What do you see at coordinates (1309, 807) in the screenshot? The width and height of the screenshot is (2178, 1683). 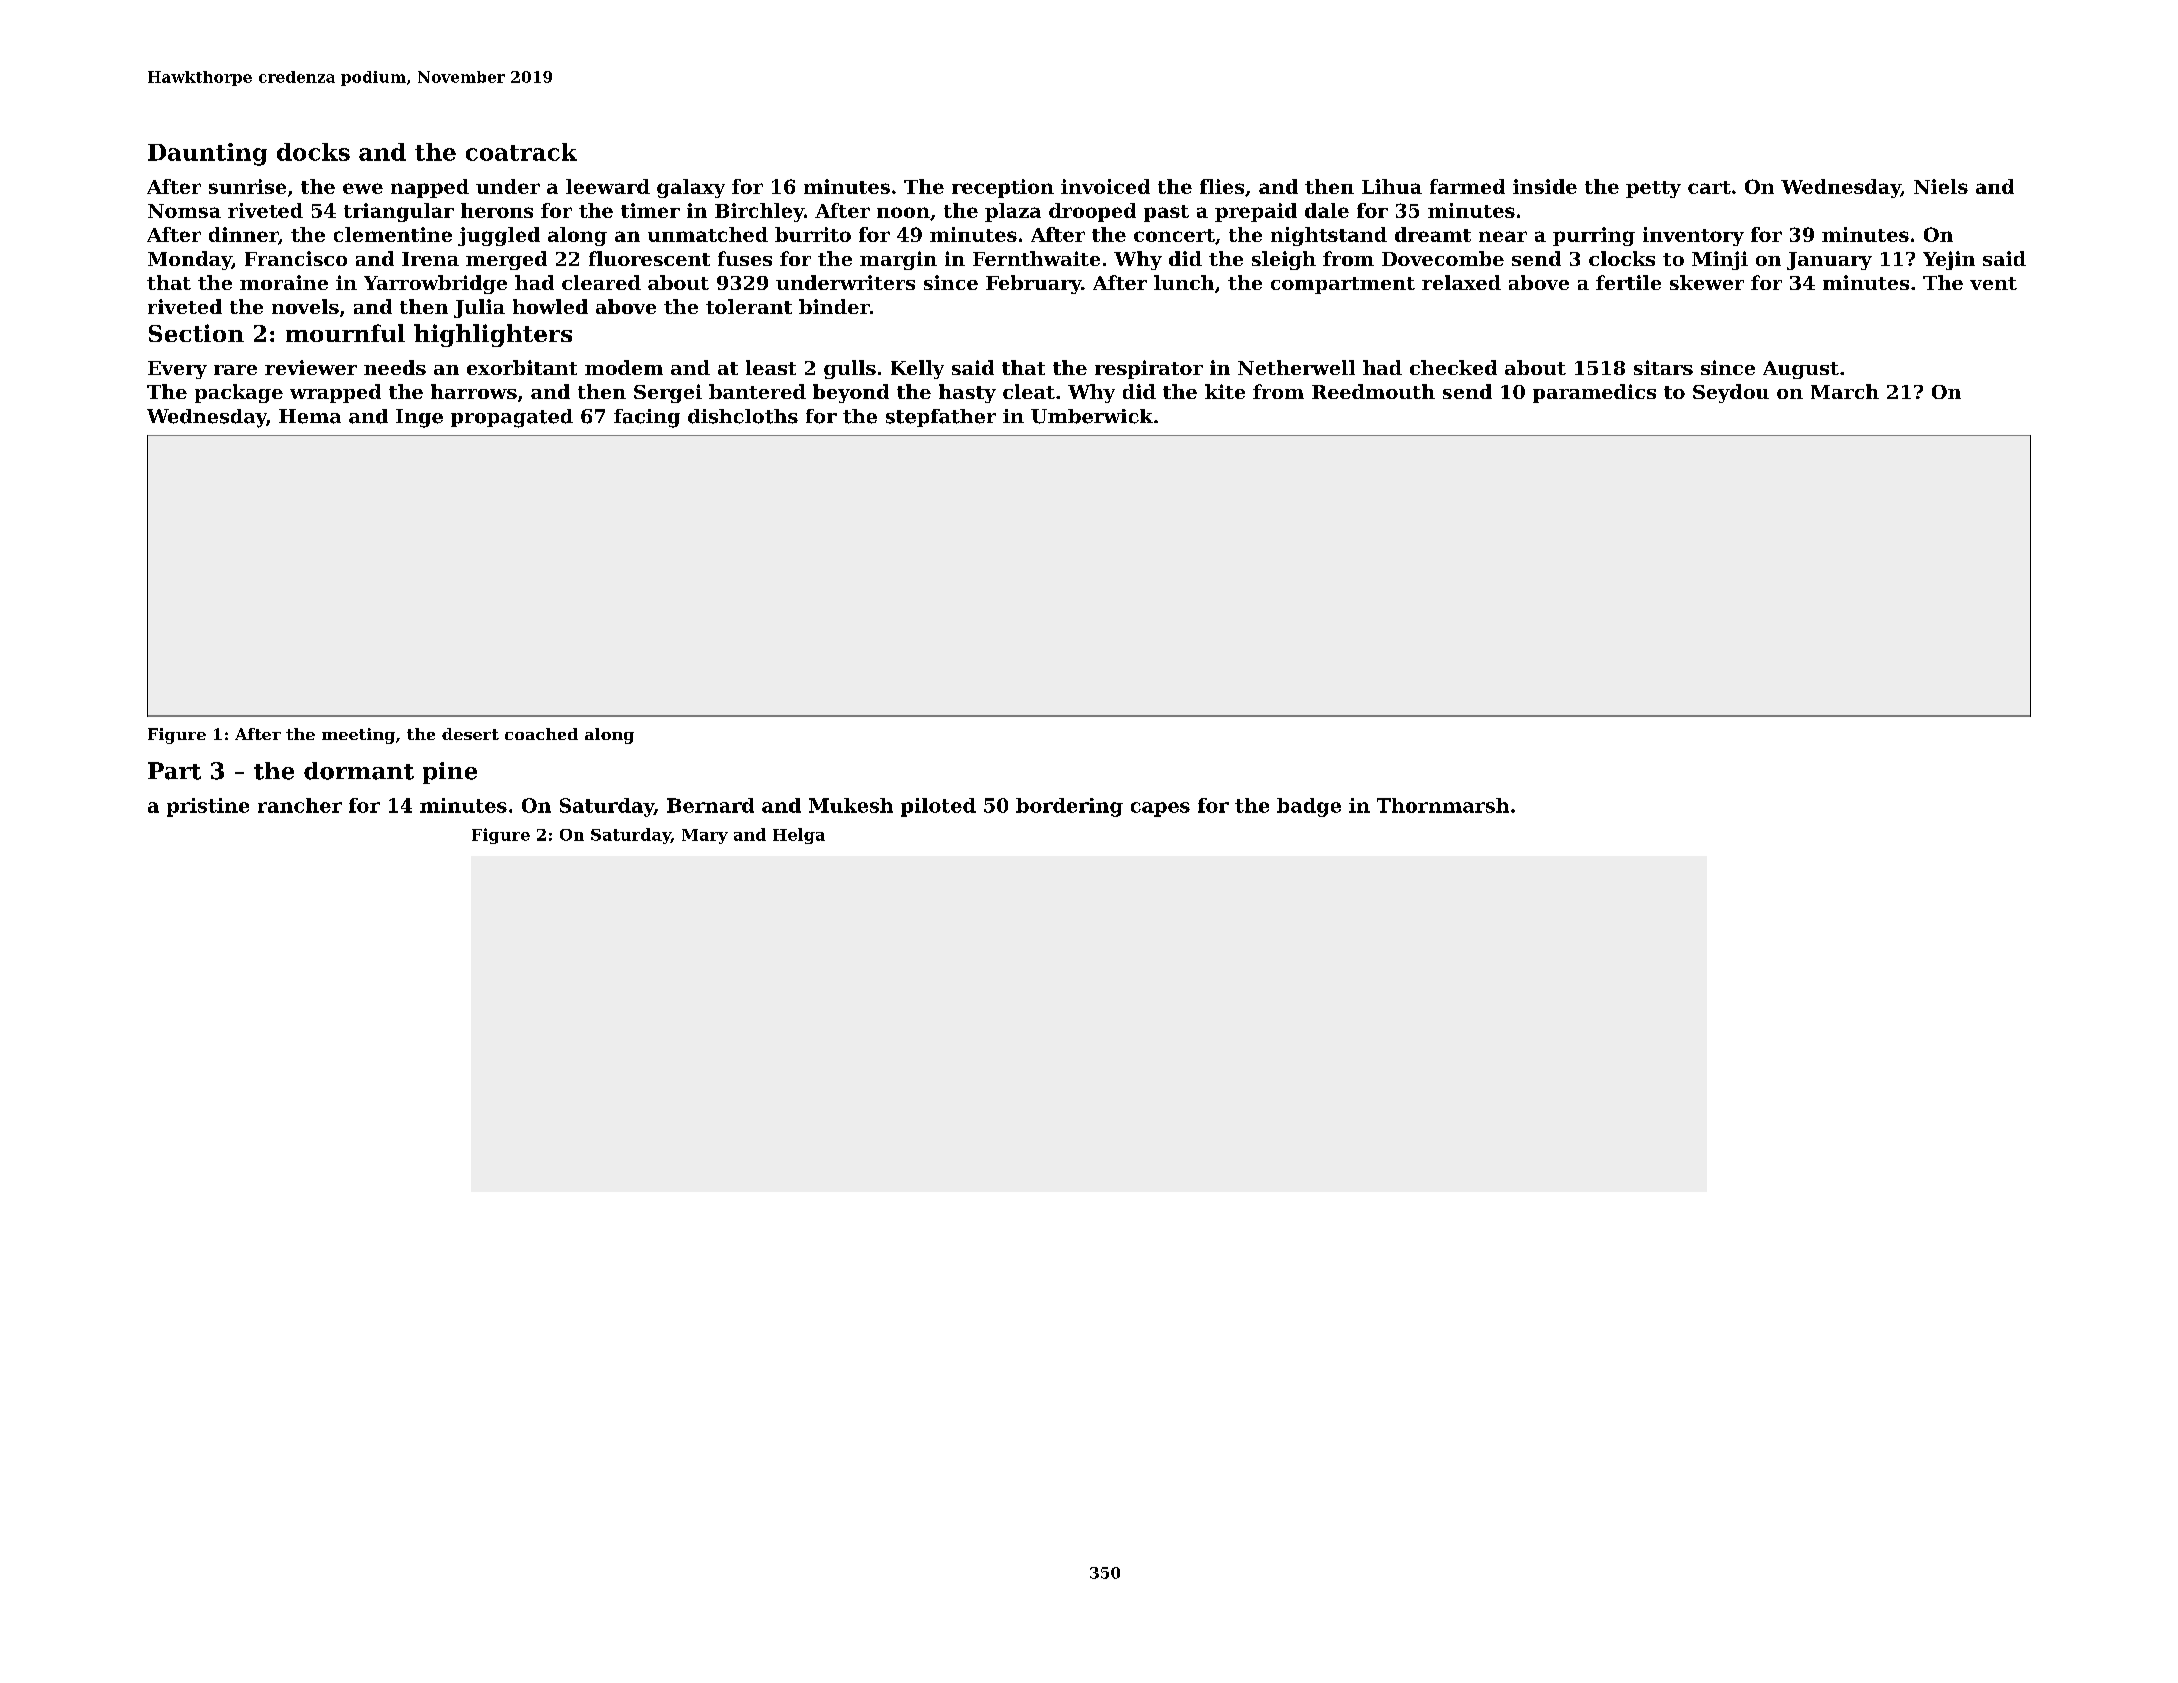 I see `badge` at bounding box center [1309, 807].
